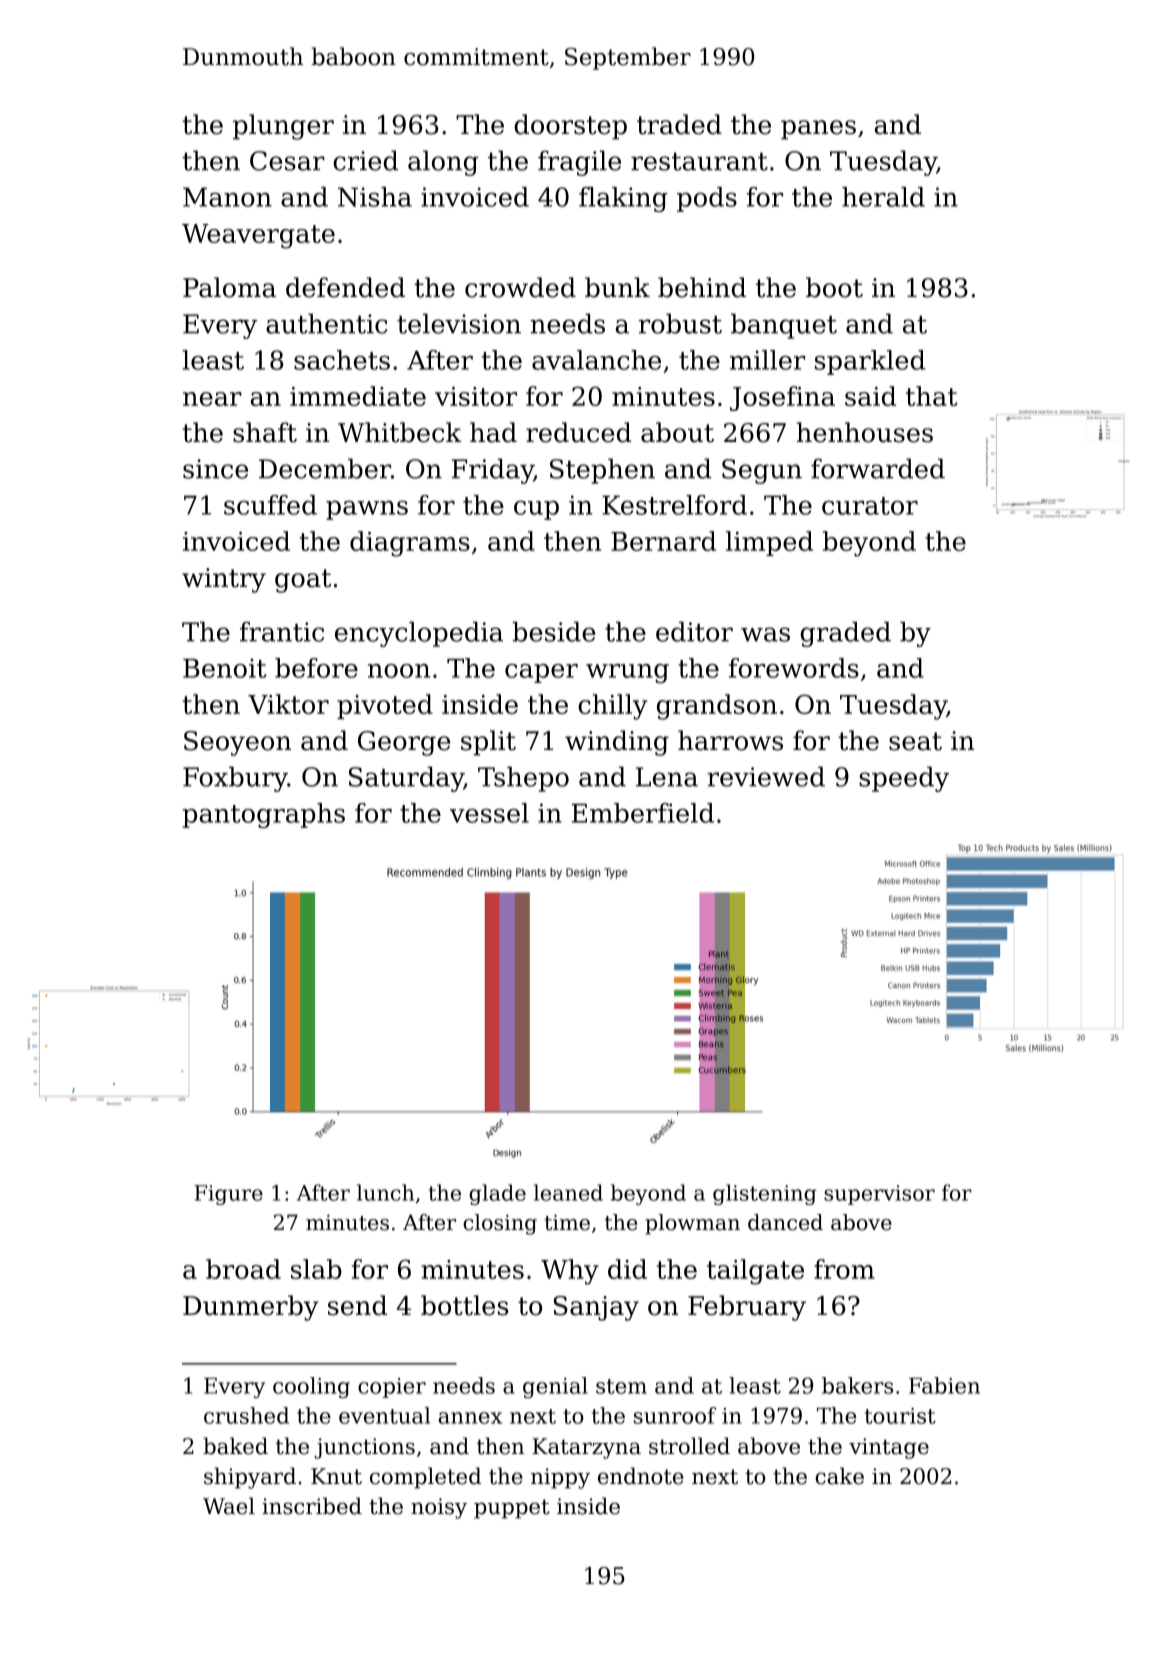 The image size is (1165, 1654). Describe the element at coordinates (229, 287) in the page. I see `Paloma` at that location.
